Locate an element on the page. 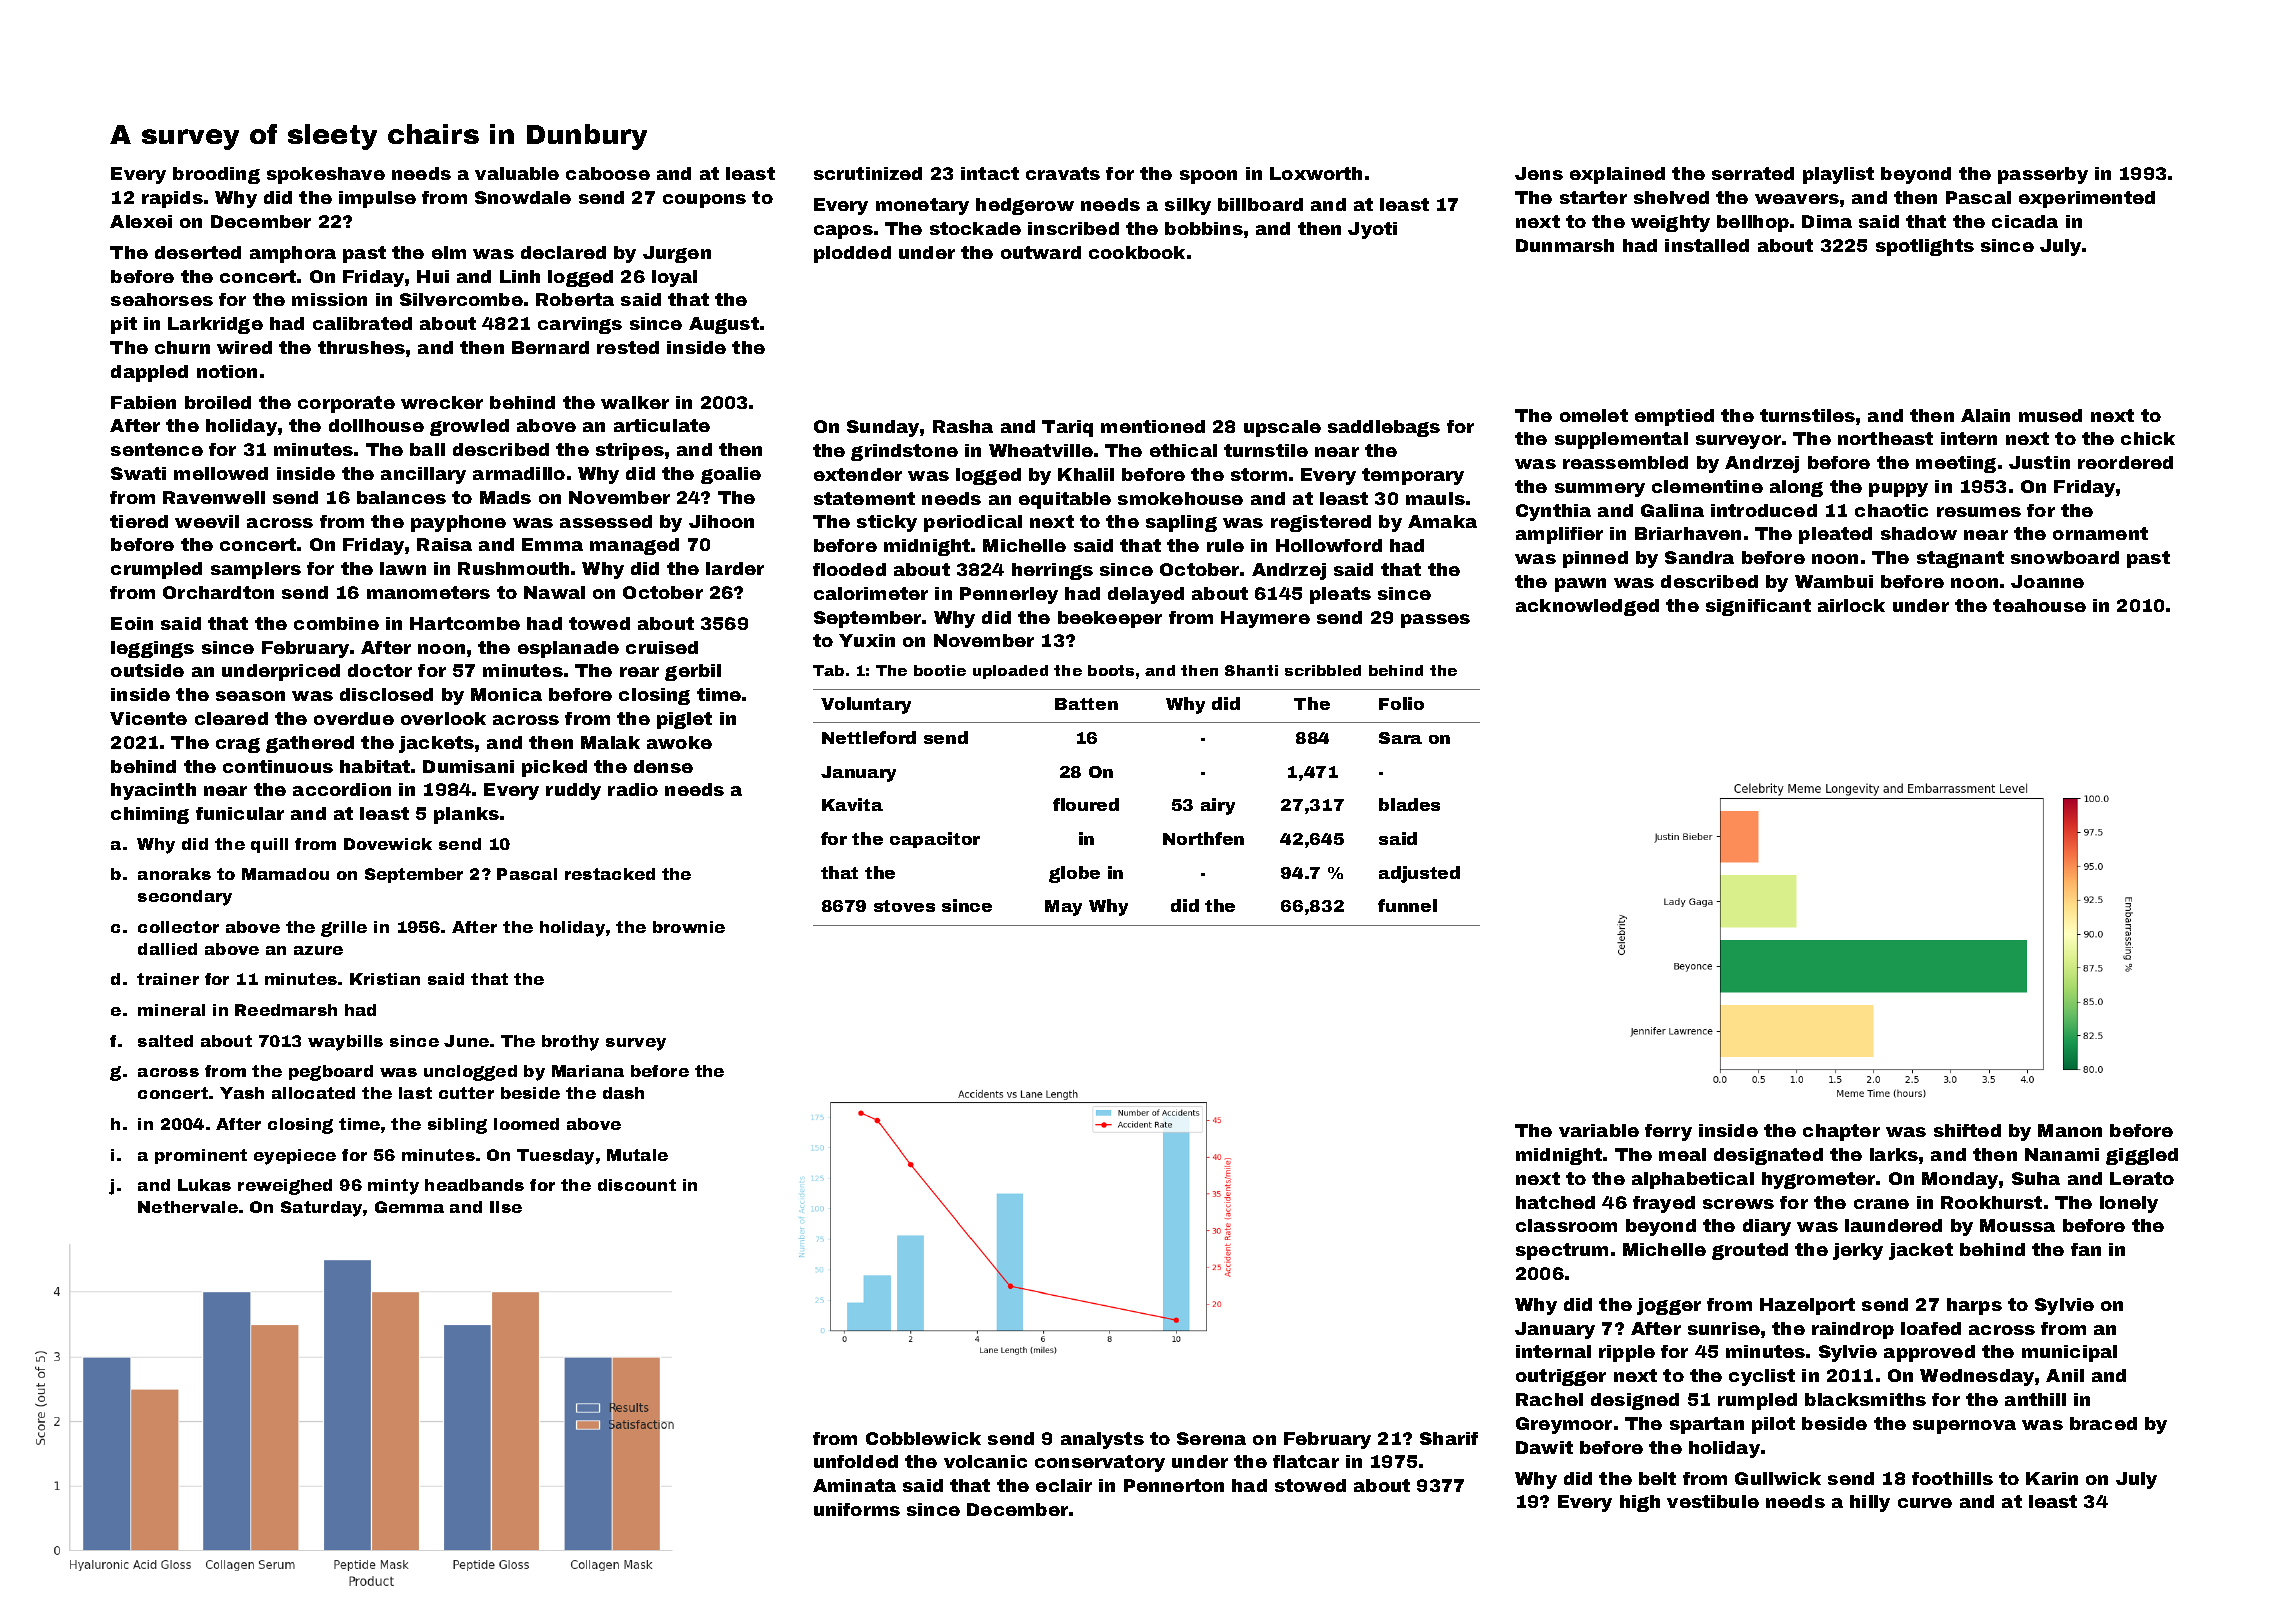  discount is located at coordinates (637, 1185).
